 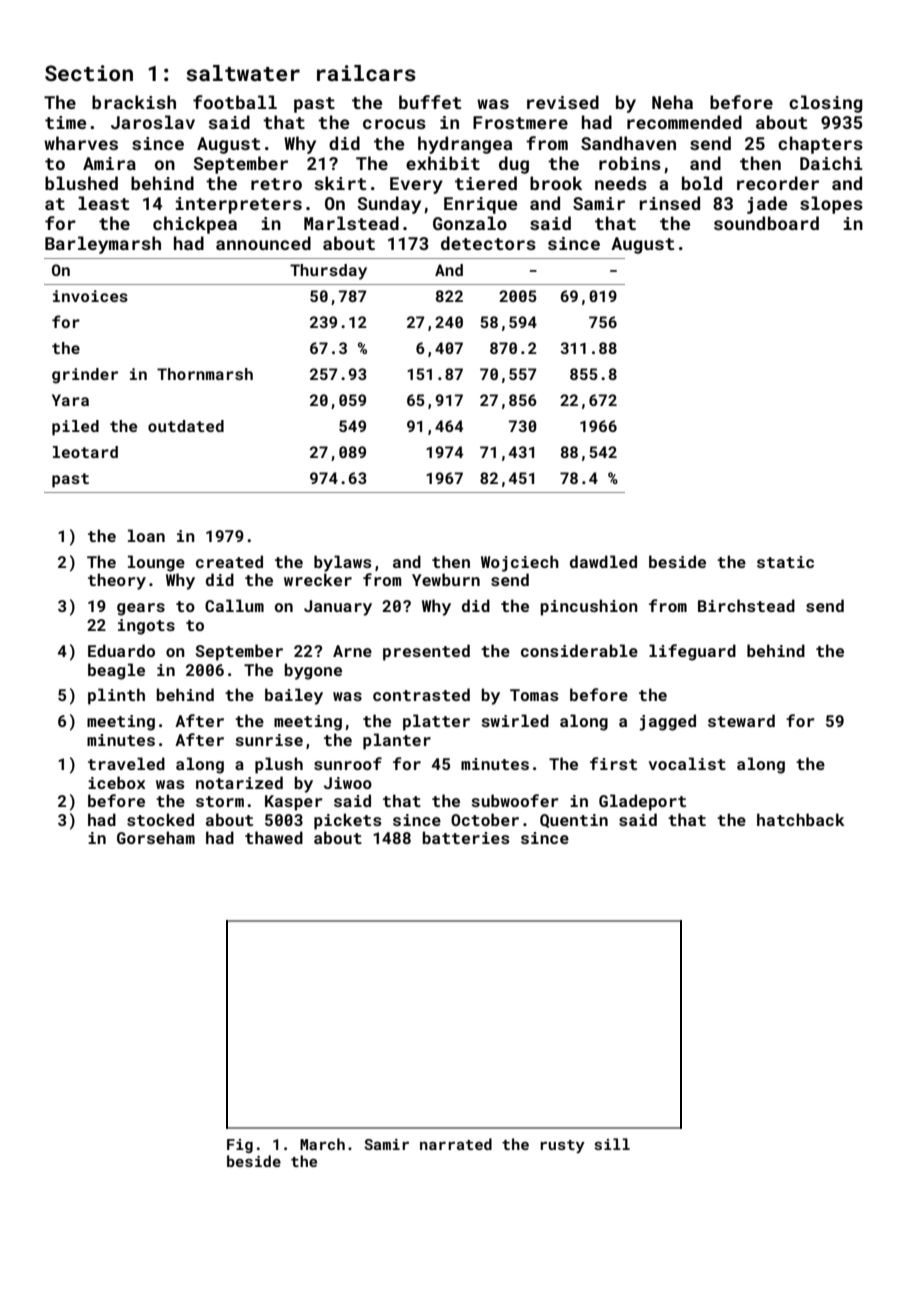 I want to click on football, so click(x=235, y=102).
